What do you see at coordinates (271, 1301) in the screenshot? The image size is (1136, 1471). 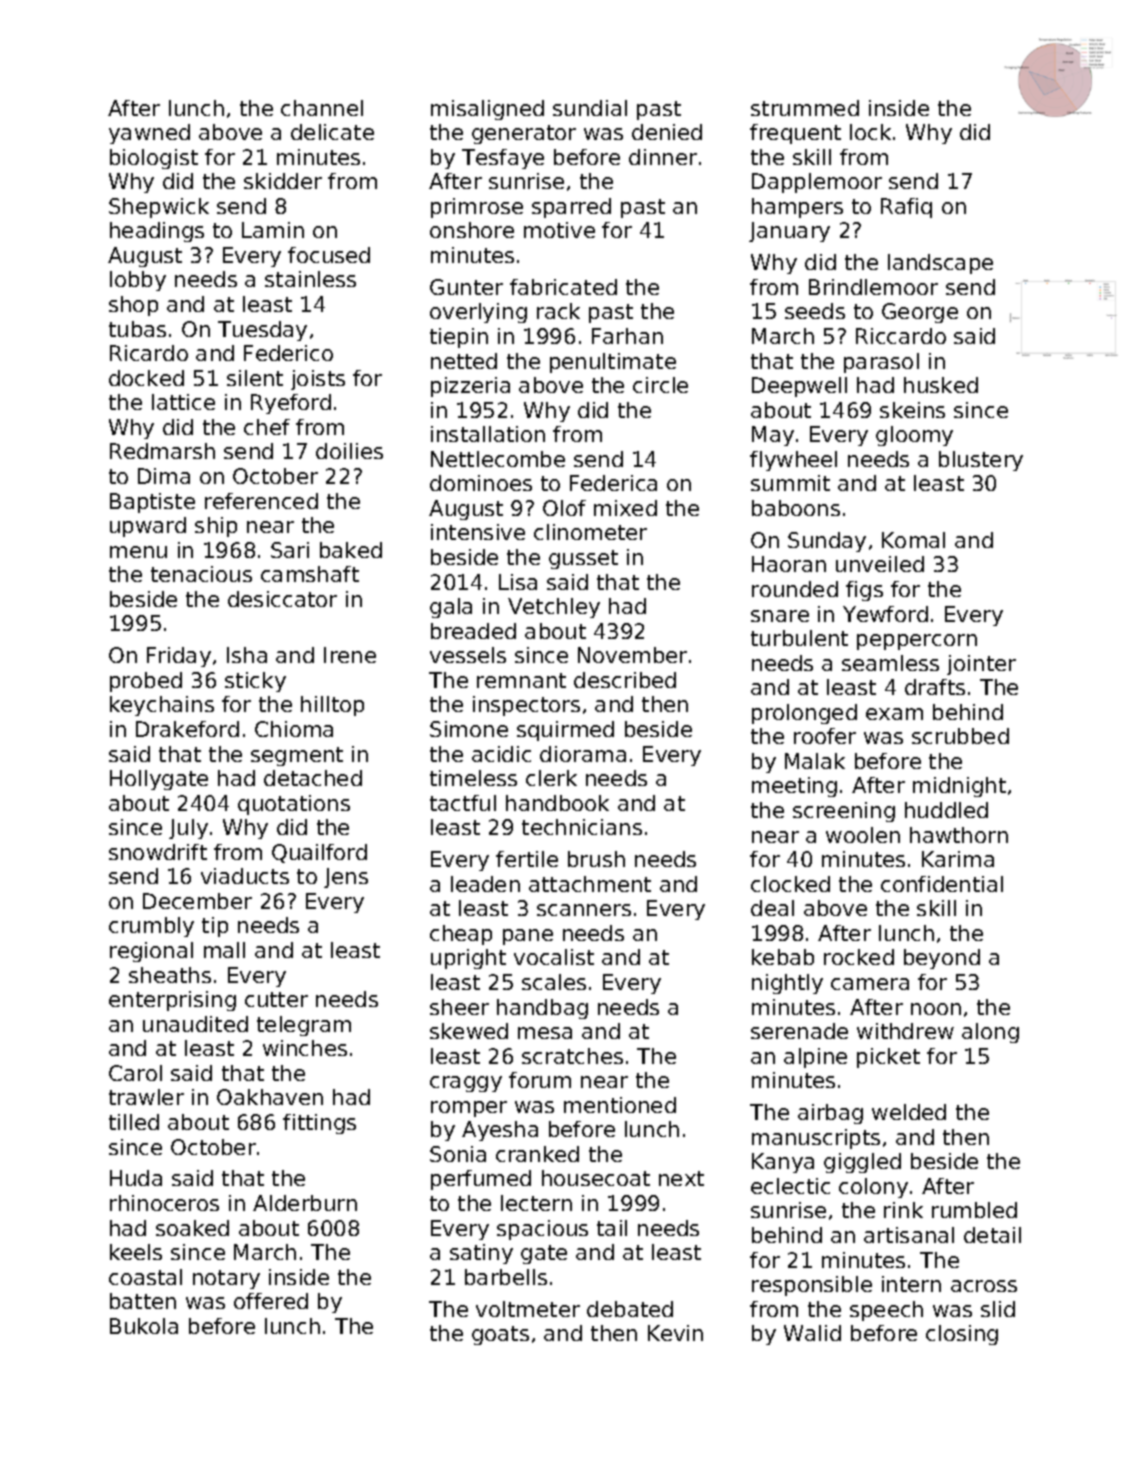 I see `offered` at bounding box center [271, 1301].
